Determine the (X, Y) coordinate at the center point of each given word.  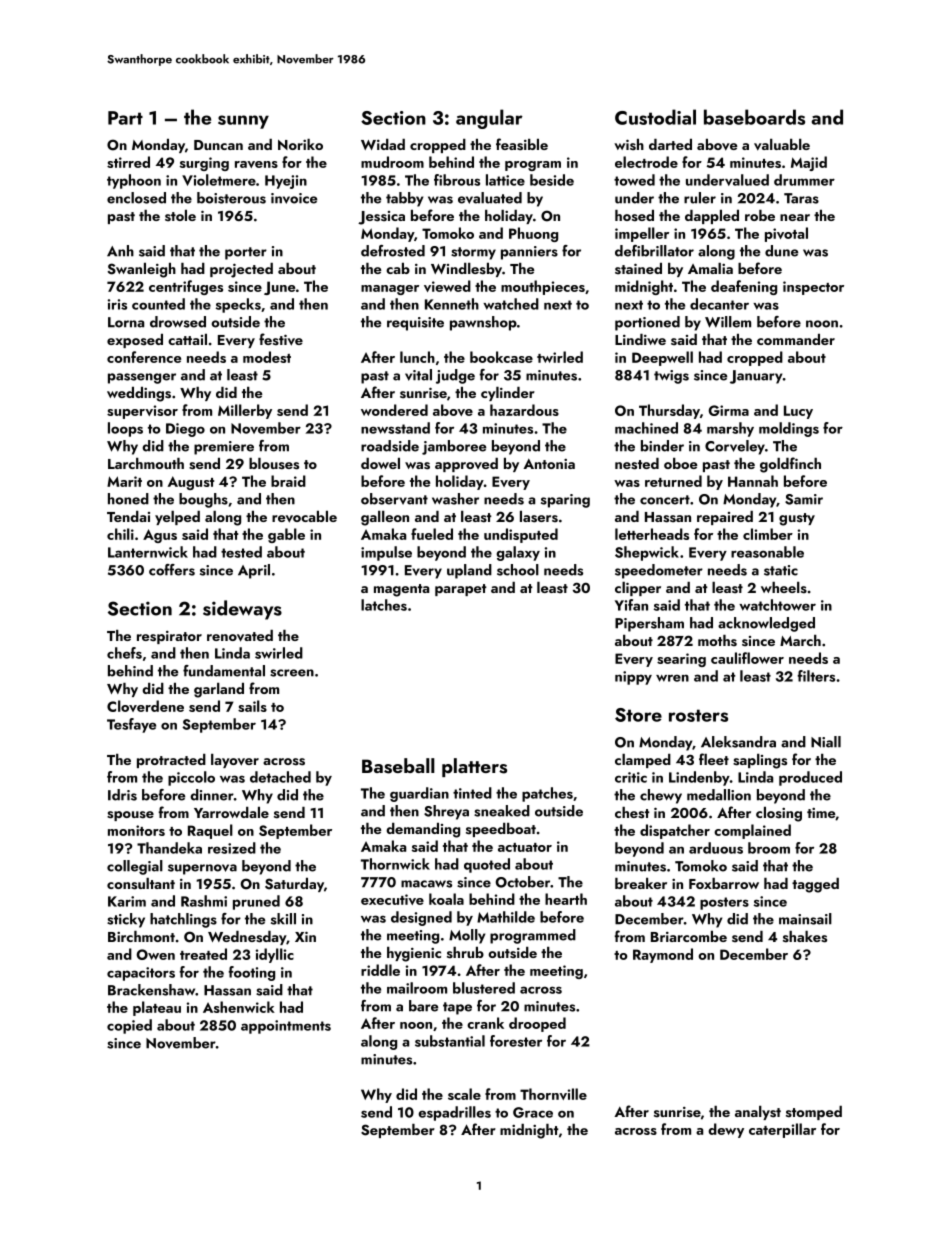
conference (144, 357)
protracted (171, 761)
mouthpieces (543, 287)
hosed (634, 216)
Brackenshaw (152, 990)
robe (760, 215)
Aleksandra (738, 742)
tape (457, 1008)
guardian (419, 794)
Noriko (300, 144)
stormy (473, 253)
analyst (758, 1113)
